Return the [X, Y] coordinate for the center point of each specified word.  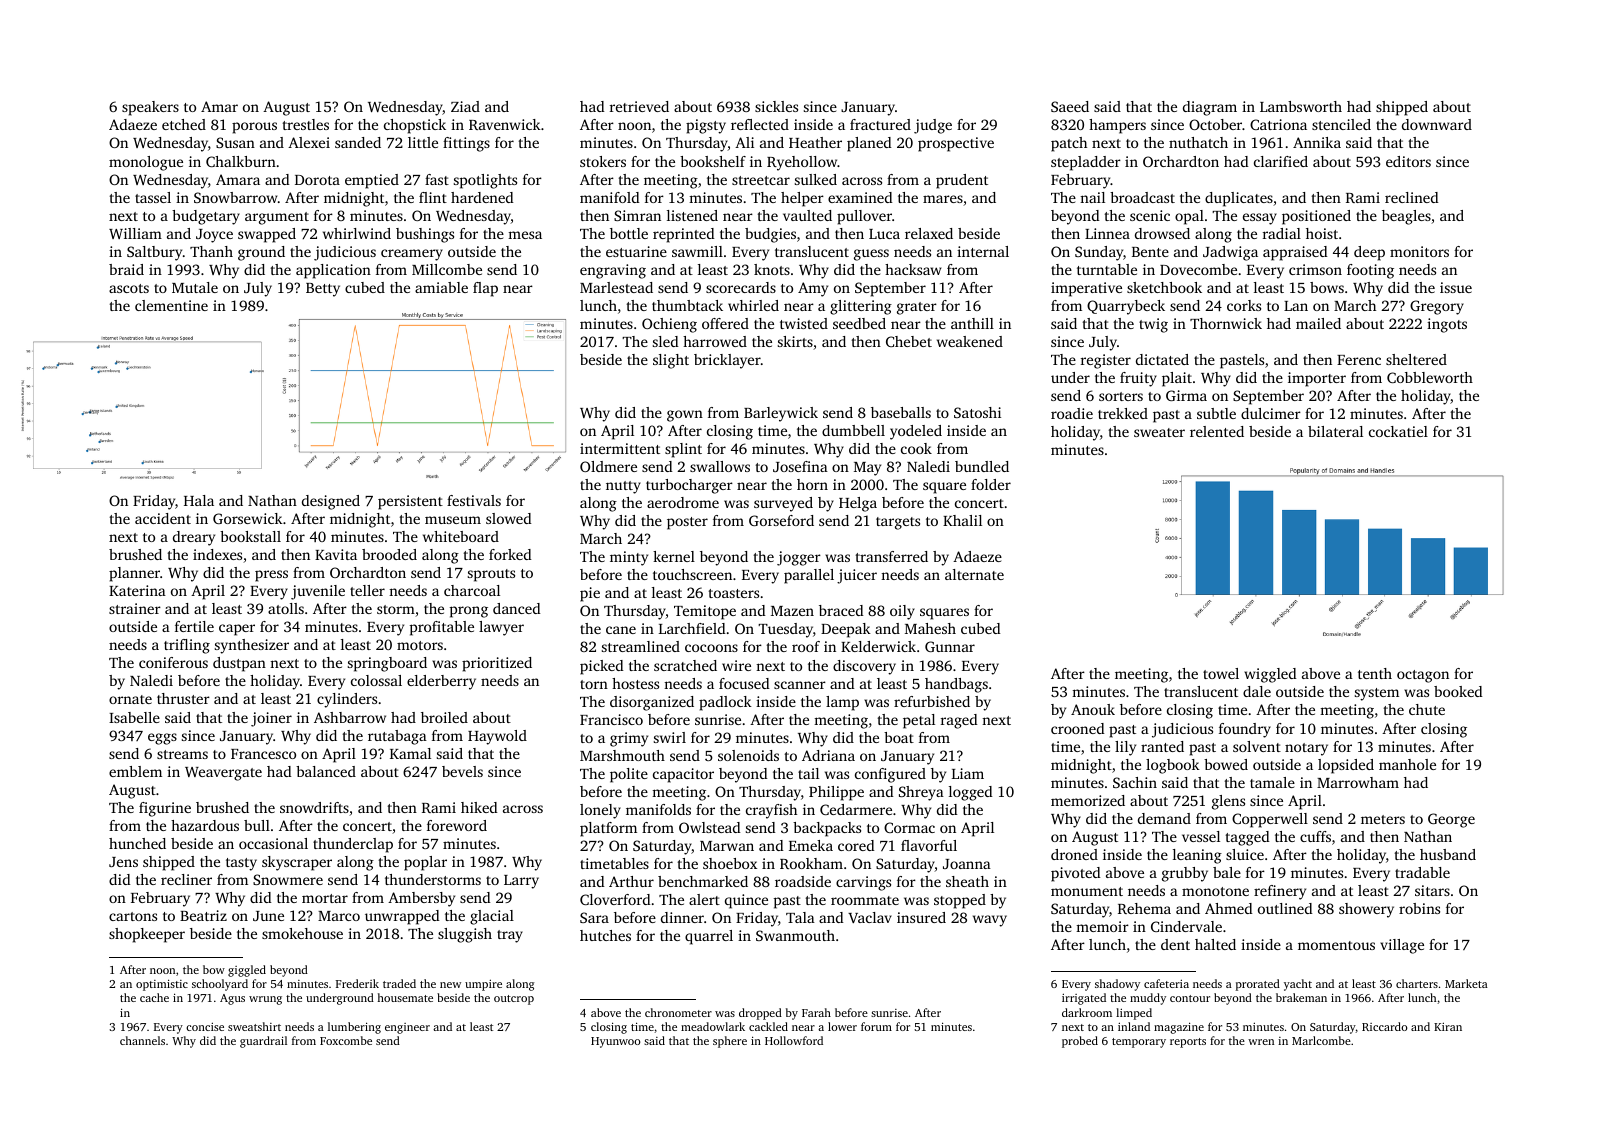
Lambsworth [1301, 106]
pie [590, 594]
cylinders [347, 700]
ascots [129, 288]
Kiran [1448, 1026]
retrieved [639, 106]
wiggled [1270, 675]
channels [142, 1040]
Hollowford [794, 1040]
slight [671, 361]
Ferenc [1359, 360]
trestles [305, 124]
